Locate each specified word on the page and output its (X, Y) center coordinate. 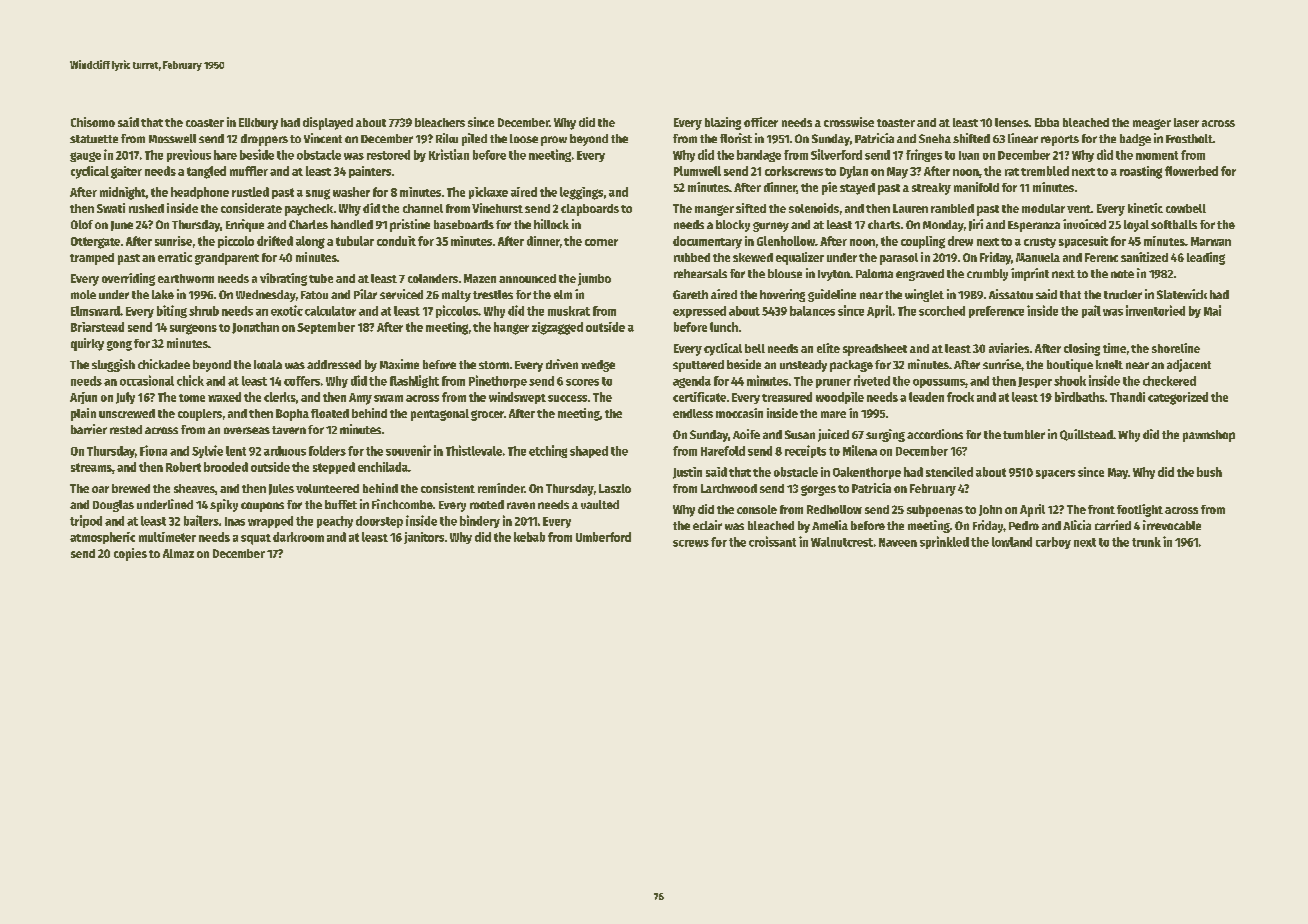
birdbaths (1080, 397)
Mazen (480, 278)
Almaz (178, 553)
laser (1186, 122)
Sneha (935, 138)
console (757, 509)
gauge (85, 157)
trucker (1123, 294)
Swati (111, 208)
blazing (723, 123)
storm (494, 365)
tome (192, 398)
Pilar (365, 294)
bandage (759, 156)
